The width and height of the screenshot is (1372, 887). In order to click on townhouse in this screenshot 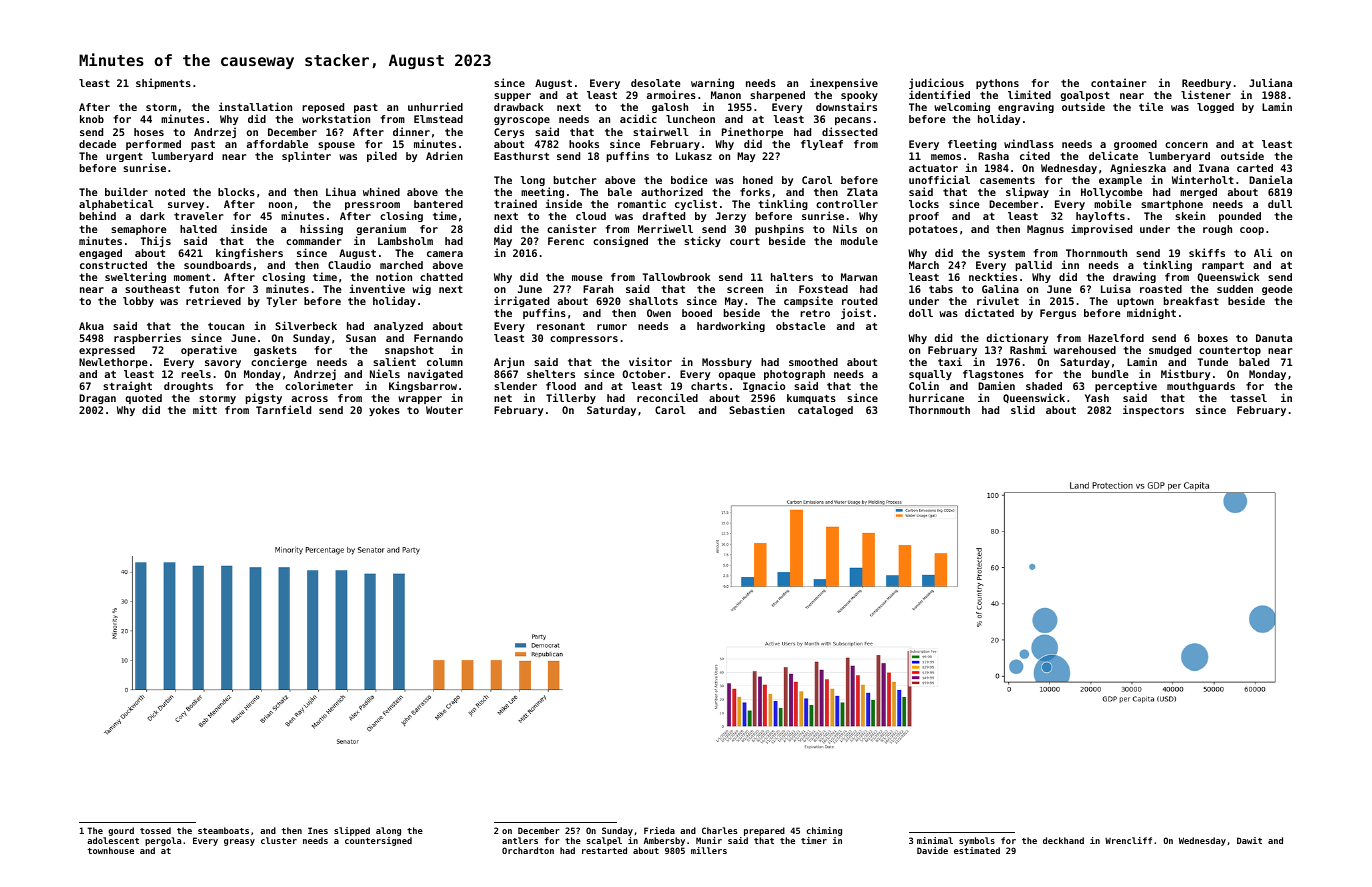, I will do `click(111, 850)`.
